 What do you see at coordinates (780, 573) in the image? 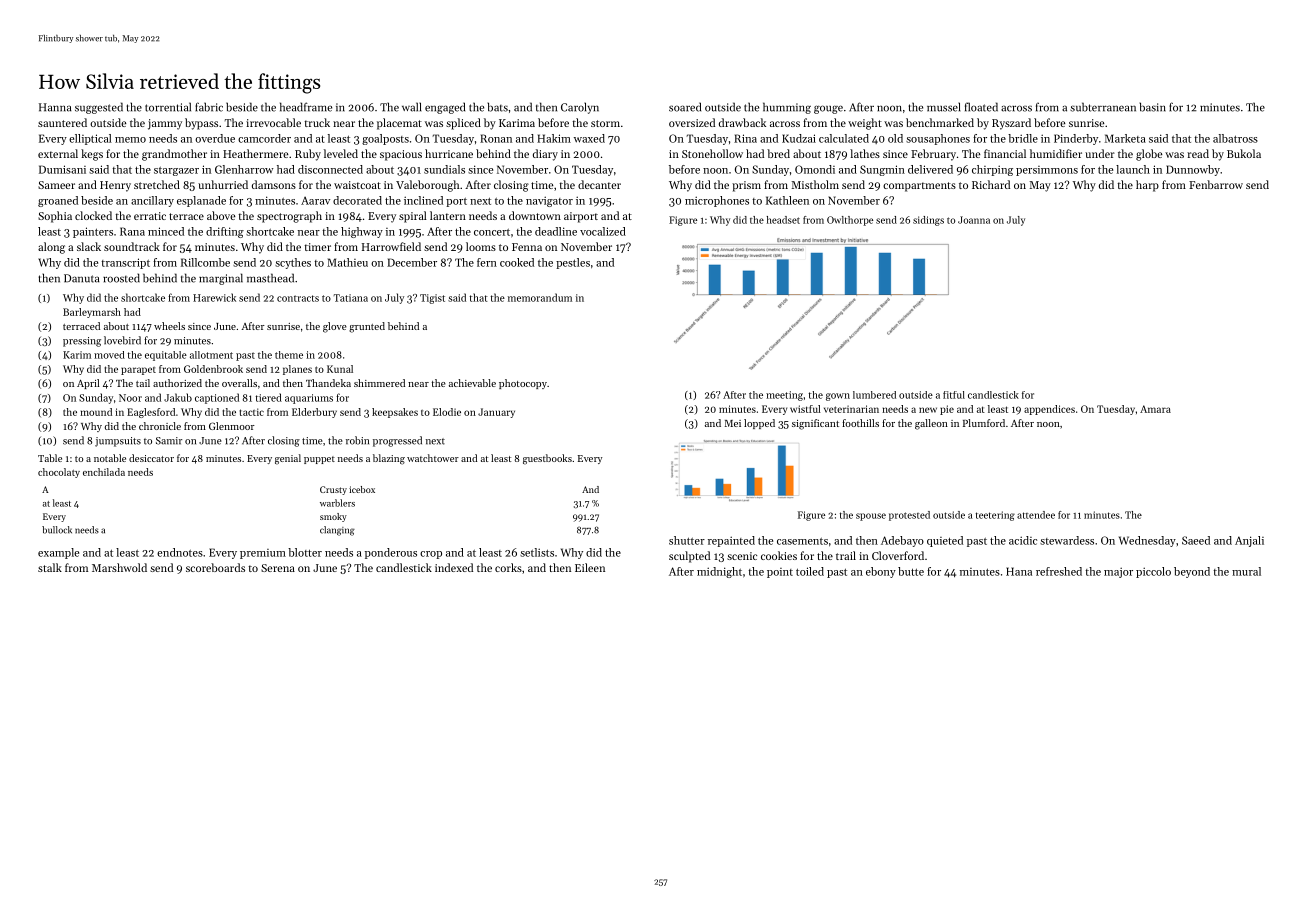
I see `point` at bounding box center [780, 573].
